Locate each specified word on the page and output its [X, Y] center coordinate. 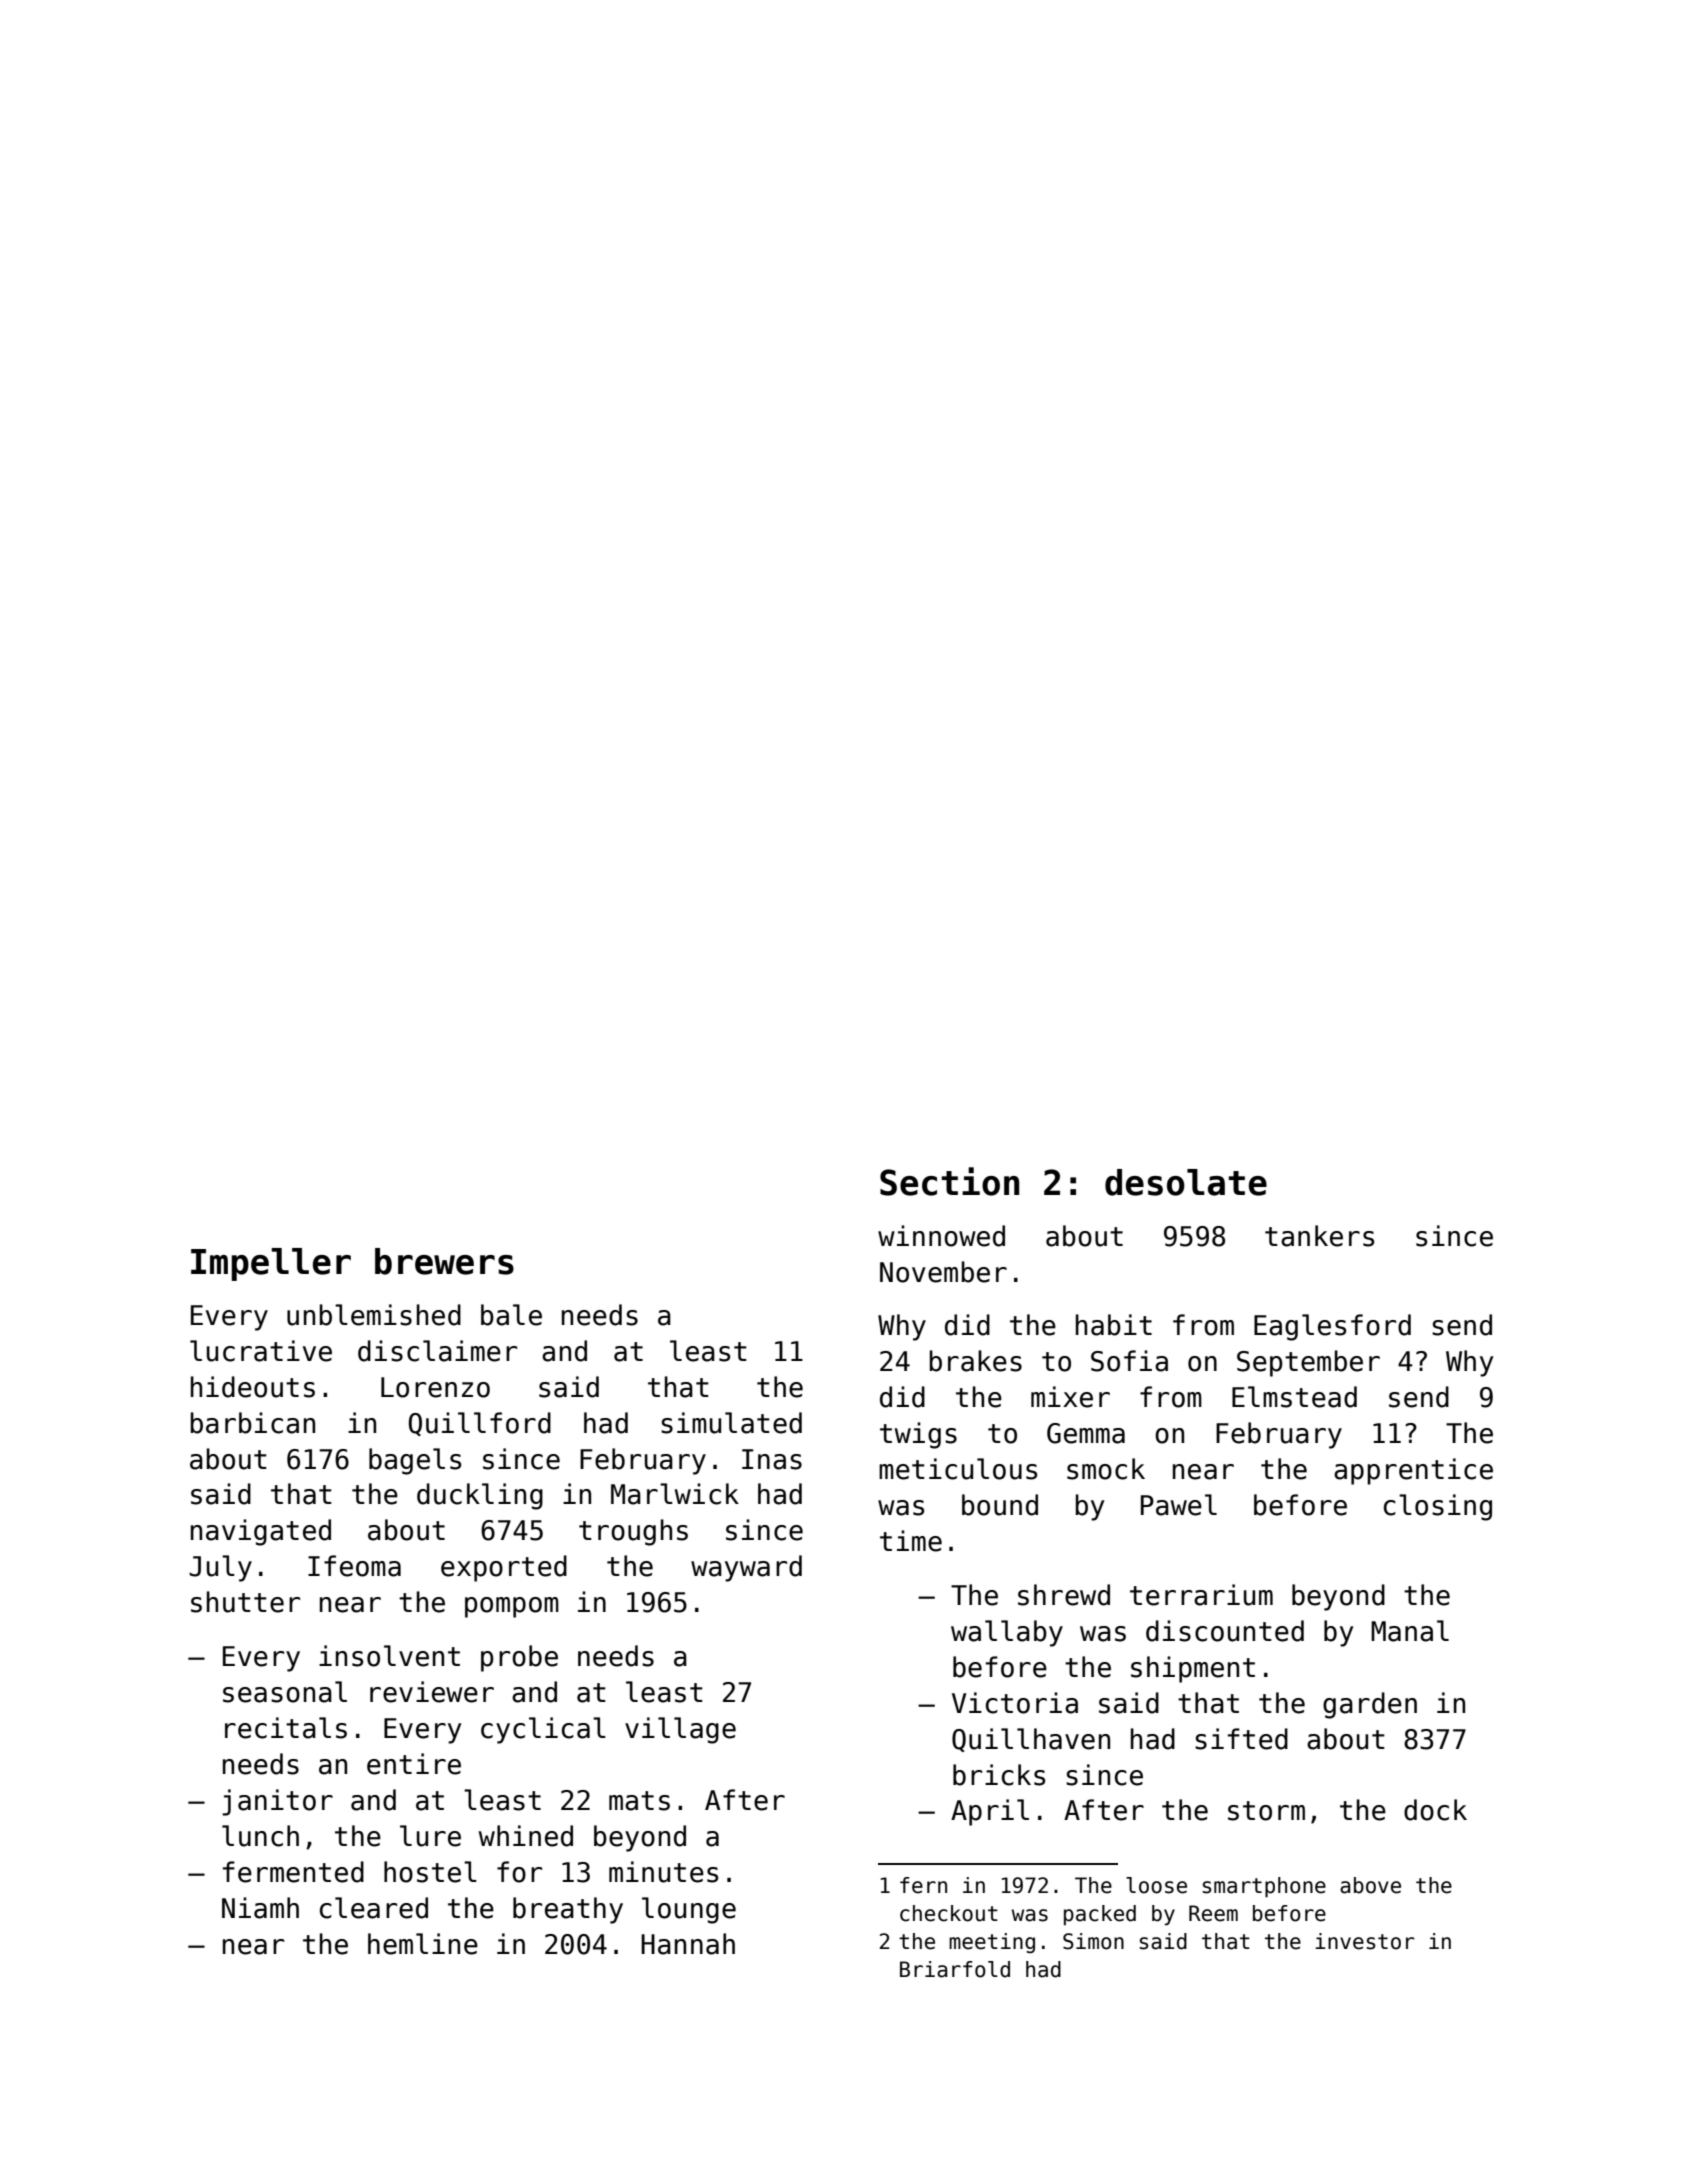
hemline [423, 1944]
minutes [663, 1872]
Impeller [271, 1264]
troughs [633, 1532]
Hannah [688, 1944]
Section [949, 1181]
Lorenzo [435, 1387]
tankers [1319, 1236]
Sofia [1129, 1361]
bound [1000, 1505]
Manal [1410, 1631]
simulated [731, 1423]
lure [430, 1836]
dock [1435, 1810]
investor [1364, 1941]
